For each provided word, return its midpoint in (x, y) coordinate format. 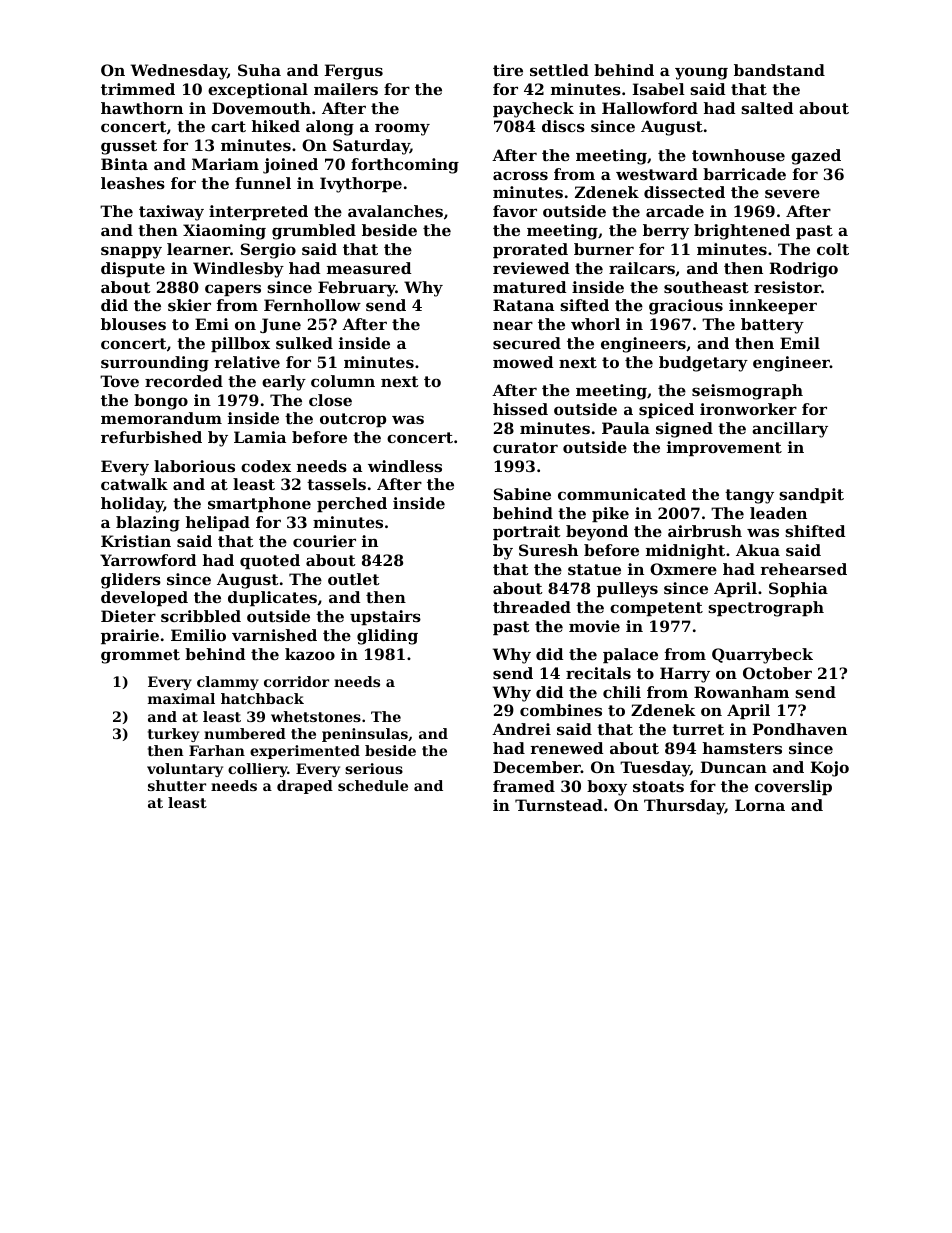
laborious (194, 466)
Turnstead (559, 805)
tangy (749, 496)
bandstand (779, 70)
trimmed (138, 89)
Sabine (522, 494)
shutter (177, 785)
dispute (133, 269)
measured (369, 268)
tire (508, 70)
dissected (684, 192)
